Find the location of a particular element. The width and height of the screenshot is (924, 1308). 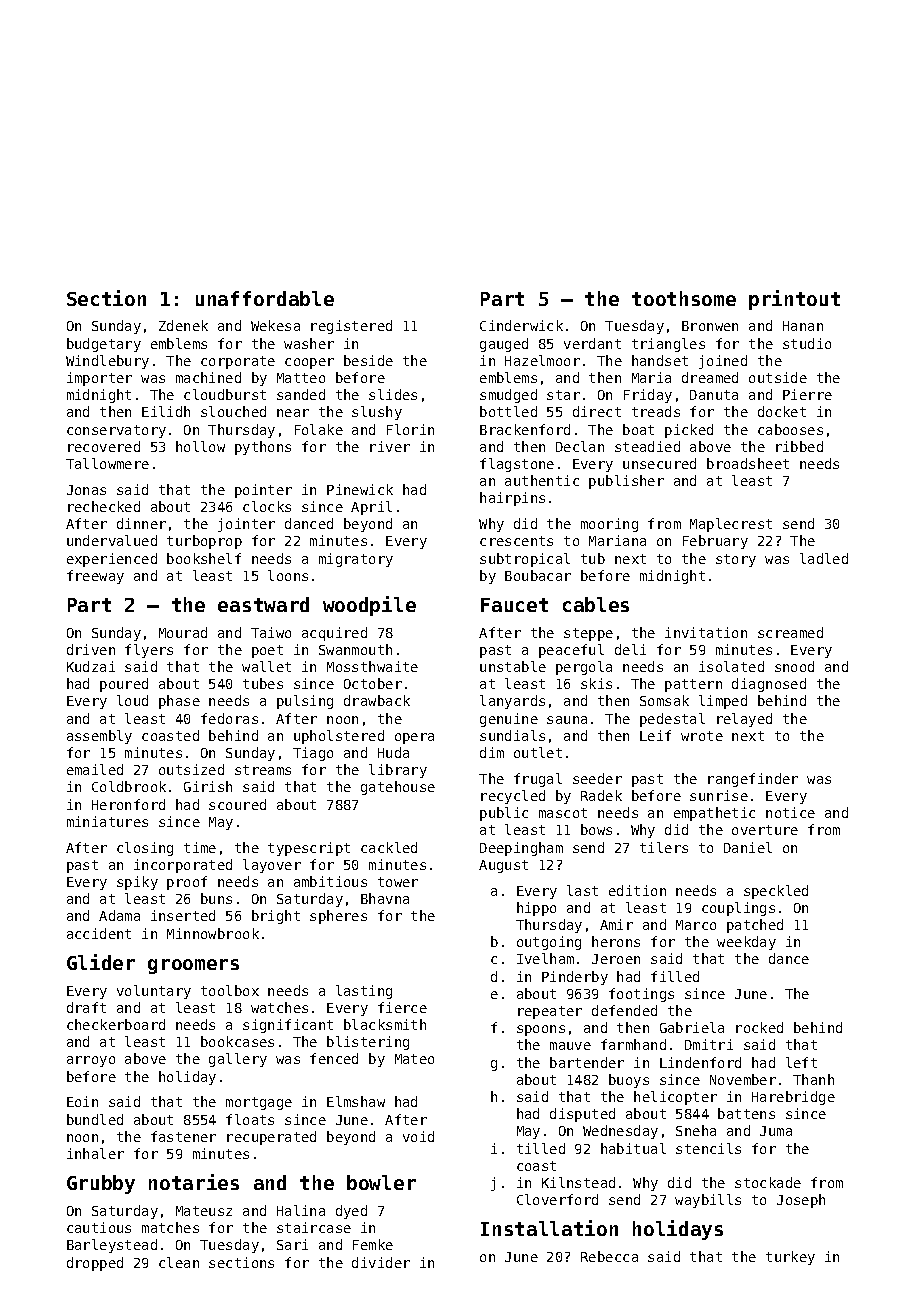

tilers is located at coordinates (664, 847).
